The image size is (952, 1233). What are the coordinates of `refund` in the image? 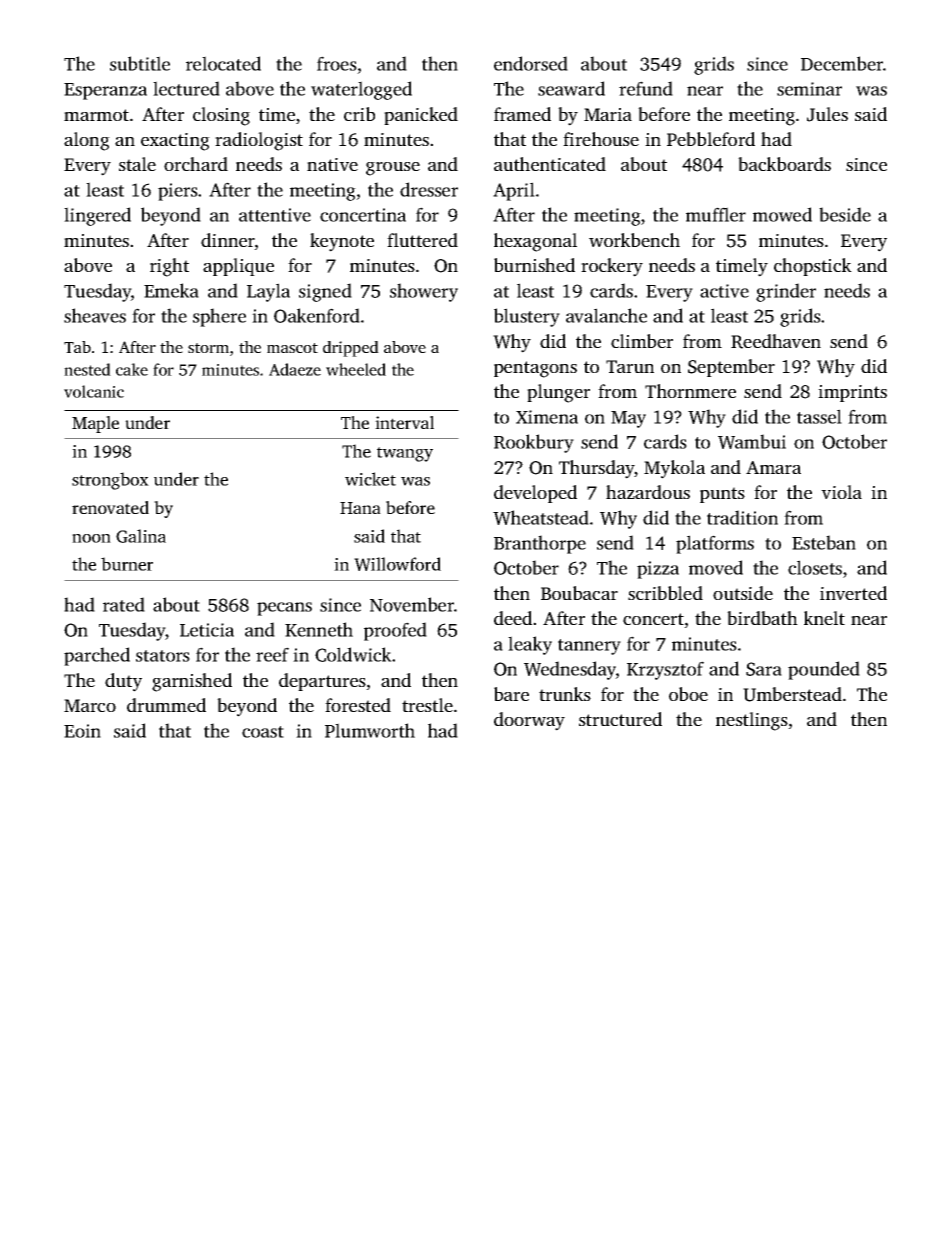 It's located at (646, 88).
